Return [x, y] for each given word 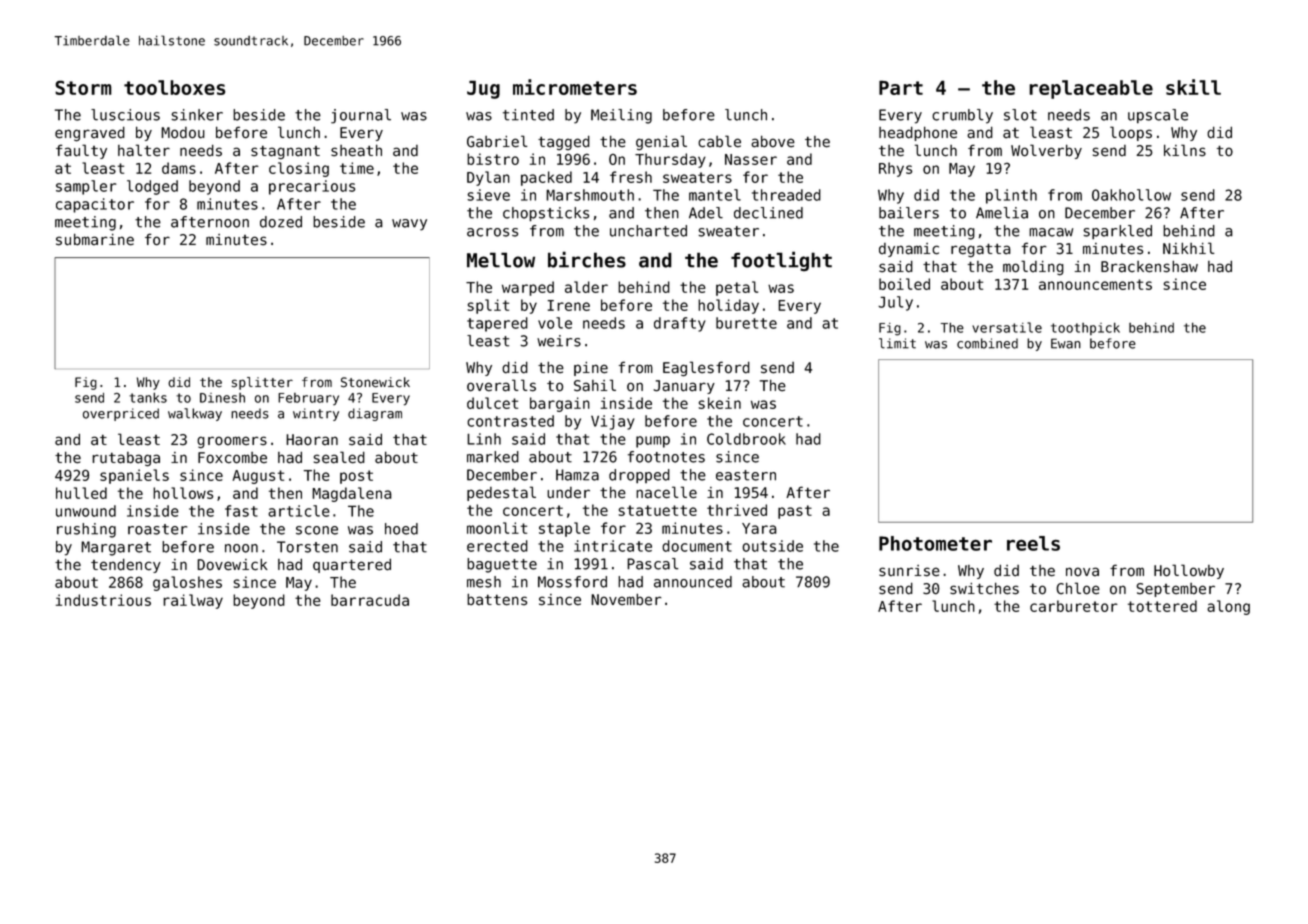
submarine [95, 239]
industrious [103, 600]
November [626, 599]
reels [1033, 543]
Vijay [613, 422]
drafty [680, 324]
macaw [1051, 232]
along [1228, 607]
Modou [183, 133]
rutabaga [126, 459]
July [895, 303]
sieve [488, 195]
